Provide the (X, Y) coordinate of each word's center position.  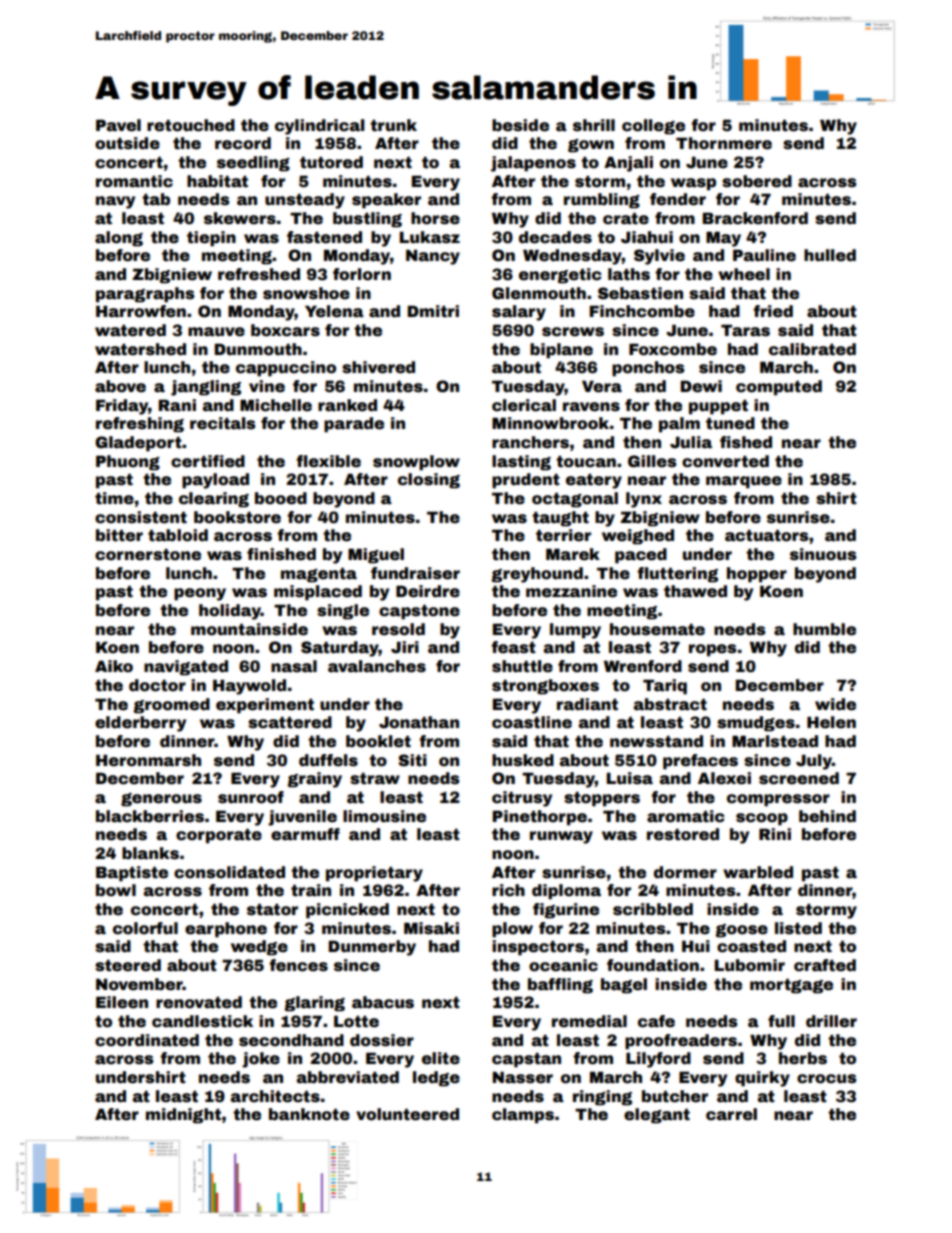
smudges (756, 724)
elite (441, 1058)
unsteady (305, 201)
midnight (183, 1116)
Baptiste (132, 874)
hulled (830, 255)
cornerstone (148, 555)
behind (827, 816)
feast (513, 647)
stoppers (602, 799)
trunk (393, 125)
